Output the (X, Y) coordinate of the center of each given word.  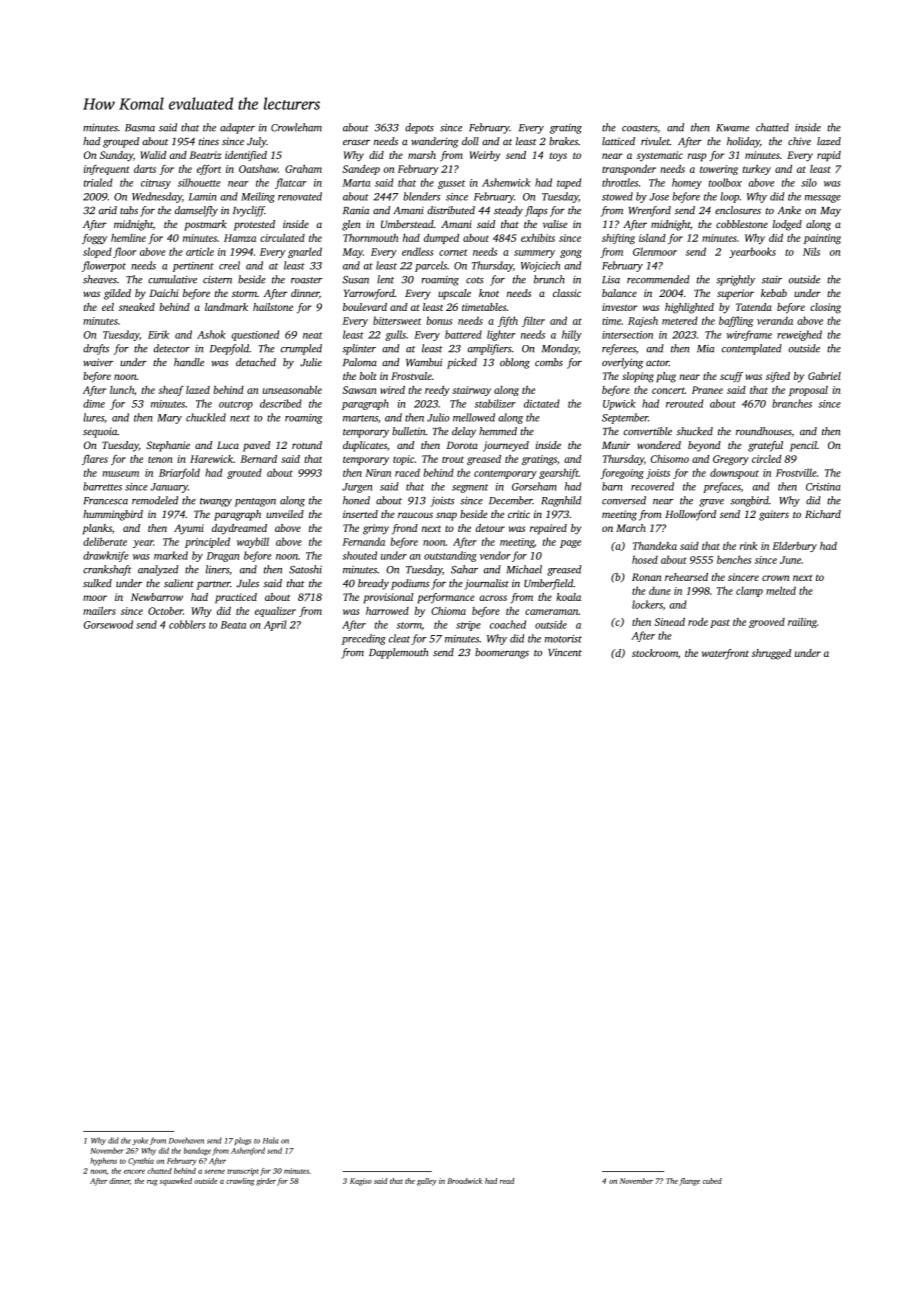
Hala (271, 1140)
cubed (712, 1181)
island (652, 238)
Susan (355, 280)
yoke (140, 1141)
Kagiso (361, 1182)
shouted (359, 555)
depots (419, 128)
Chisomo (670, 459)
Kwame (732, 128)
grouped (121, 142)
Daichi (164, 293)
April (275, 625)
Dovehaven (186, 1140)
